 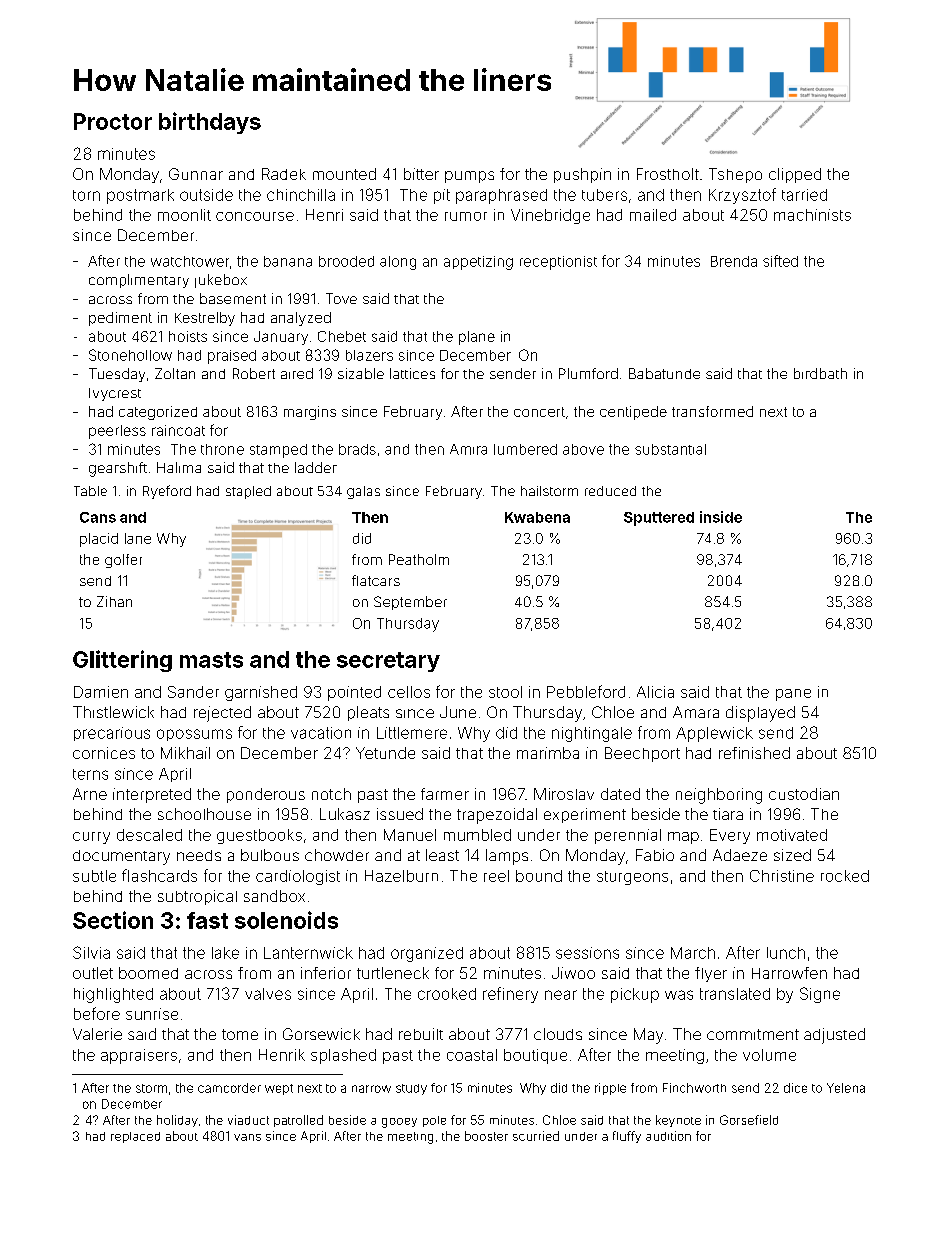 What do you see at coordinates (130, 355) in the screenshot?
I see `Stonehollow` at bounding box center [130, 355].
